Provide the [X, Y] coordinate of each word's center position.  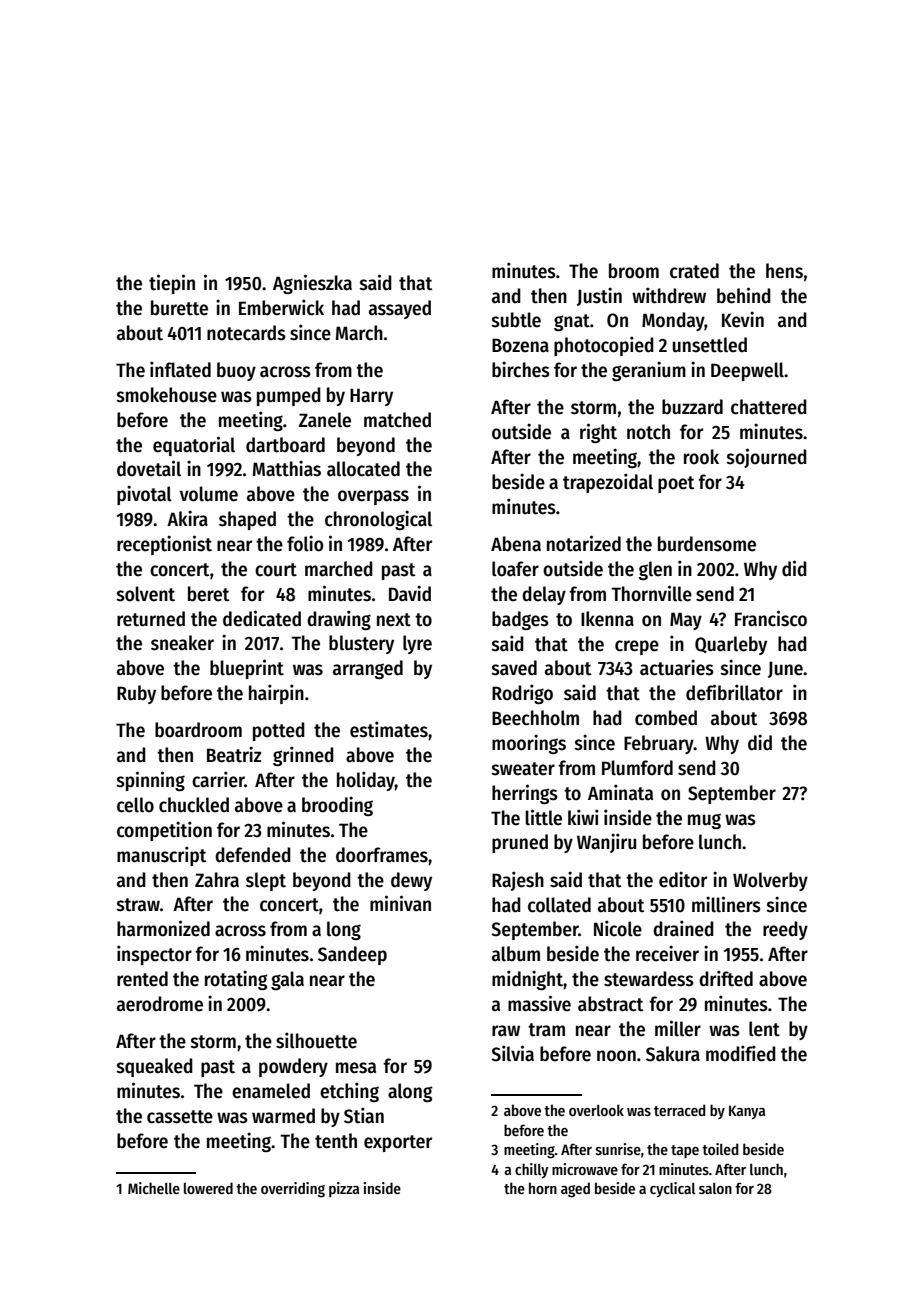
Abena [516, 544]
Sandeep [352, 955]
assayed [400, 309]
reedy [785, 930]
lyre [417, 644]
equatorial [194, 446]
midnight [527, 980]
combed [666, 718]
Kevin [743, 319]
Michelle [154, 1188]
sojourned [767, 458]
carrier [218, 779]
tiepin [172, 284]
